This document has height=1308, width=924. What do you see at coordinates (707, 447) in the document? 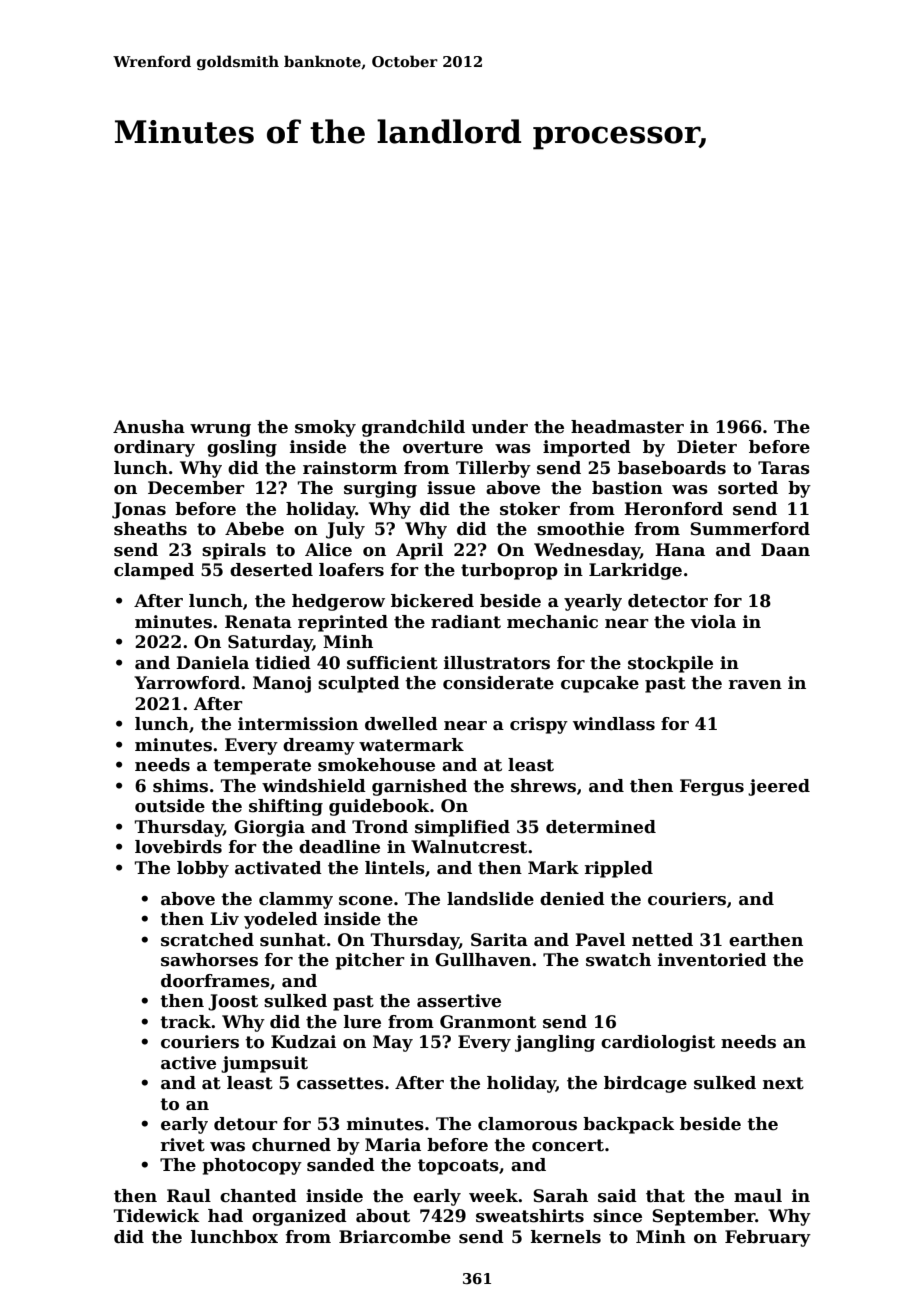
I see `Dieter` at bounding box center [707, 447].
